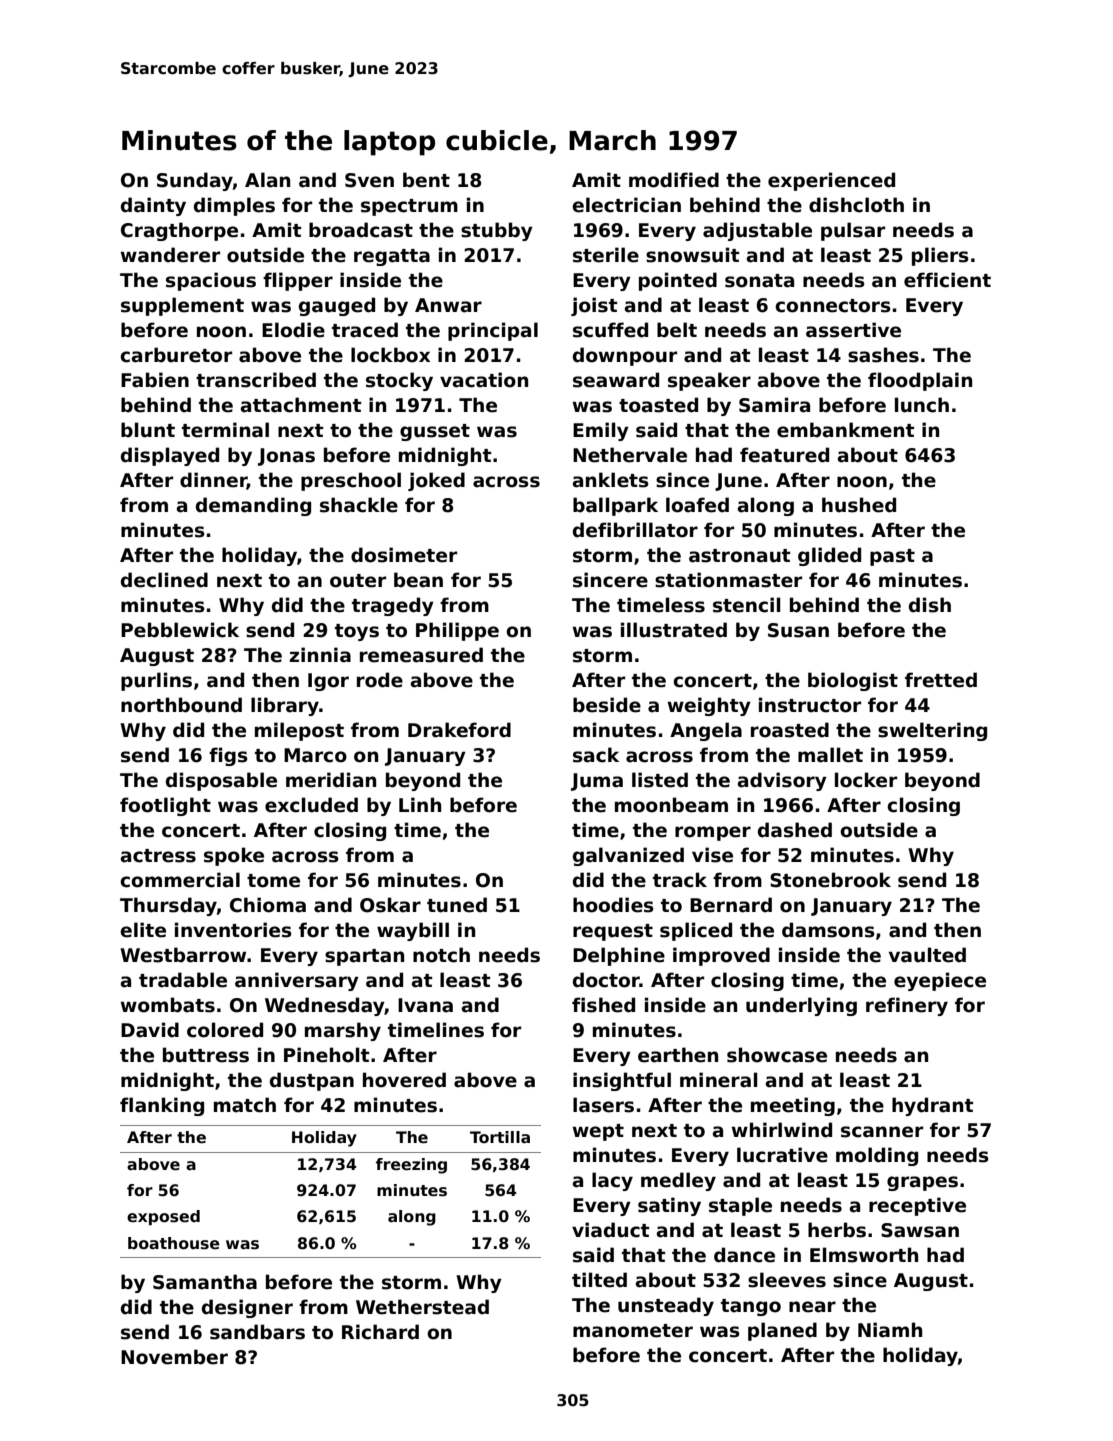 This screenshot has width=1113, height=1441. I want to click on carburetor, so click(176, 355).
